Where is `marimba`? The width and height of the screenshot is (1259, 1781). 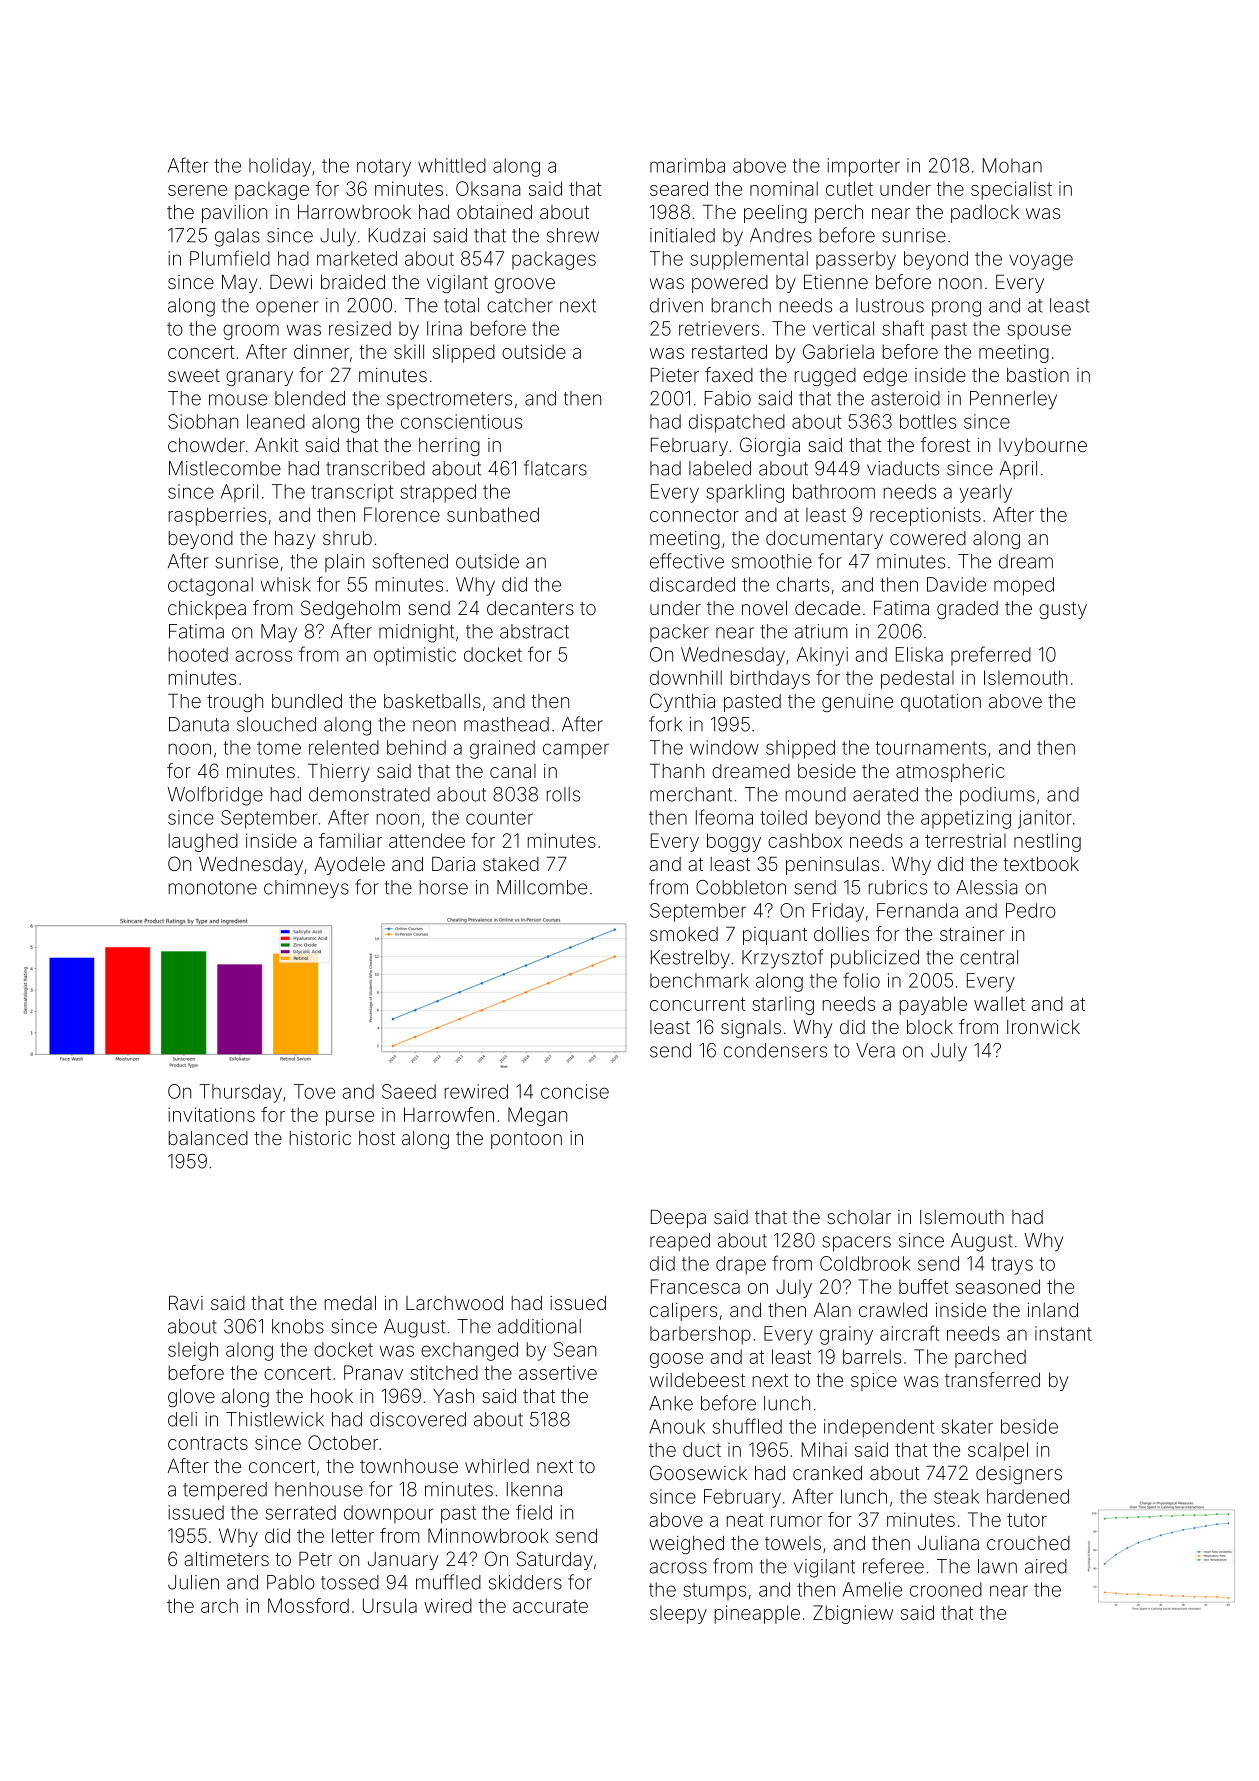 marimba is located at coordinates (687, 165).
